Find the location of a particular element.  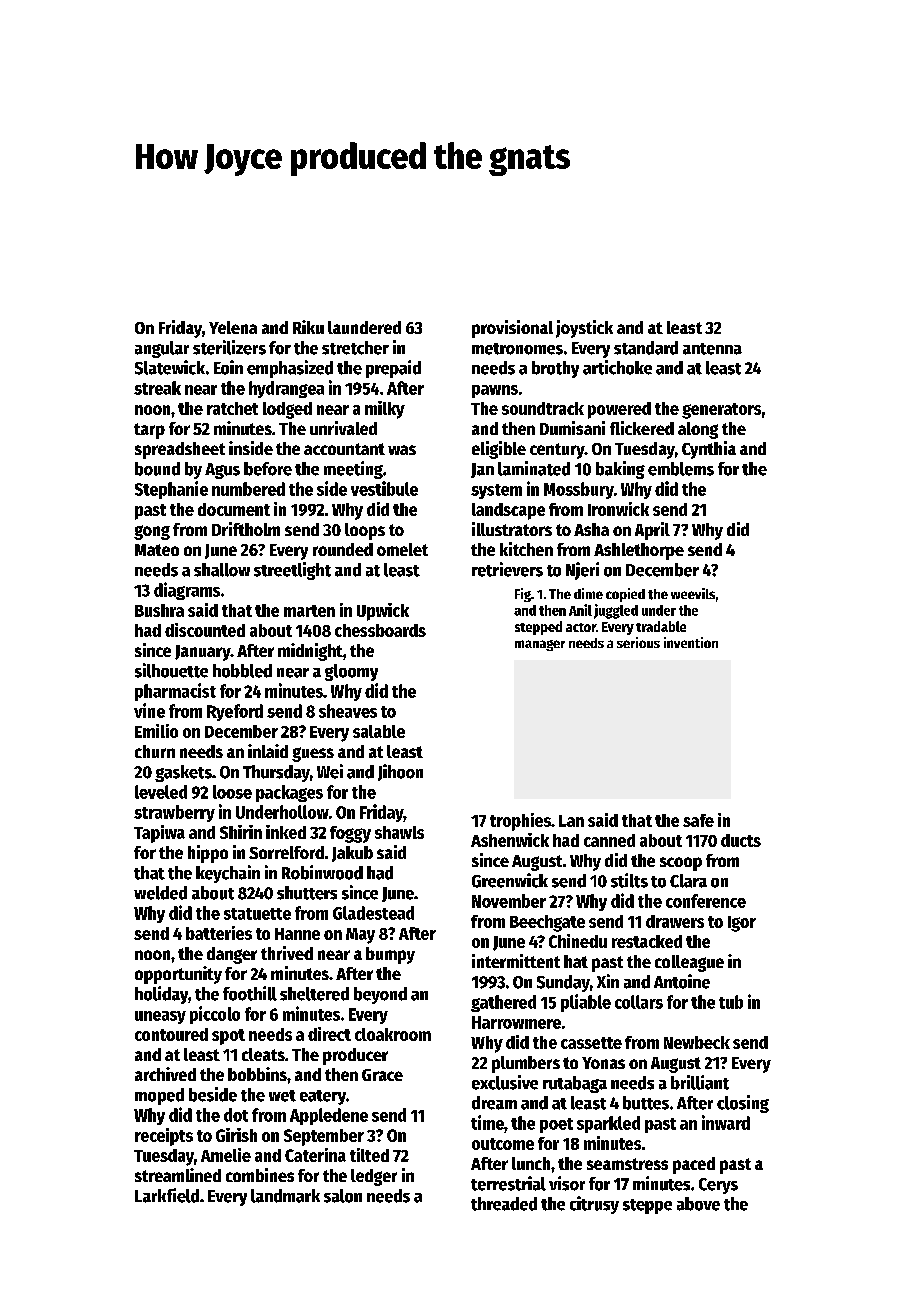

strawberry is located at coordinates (174, 813).
